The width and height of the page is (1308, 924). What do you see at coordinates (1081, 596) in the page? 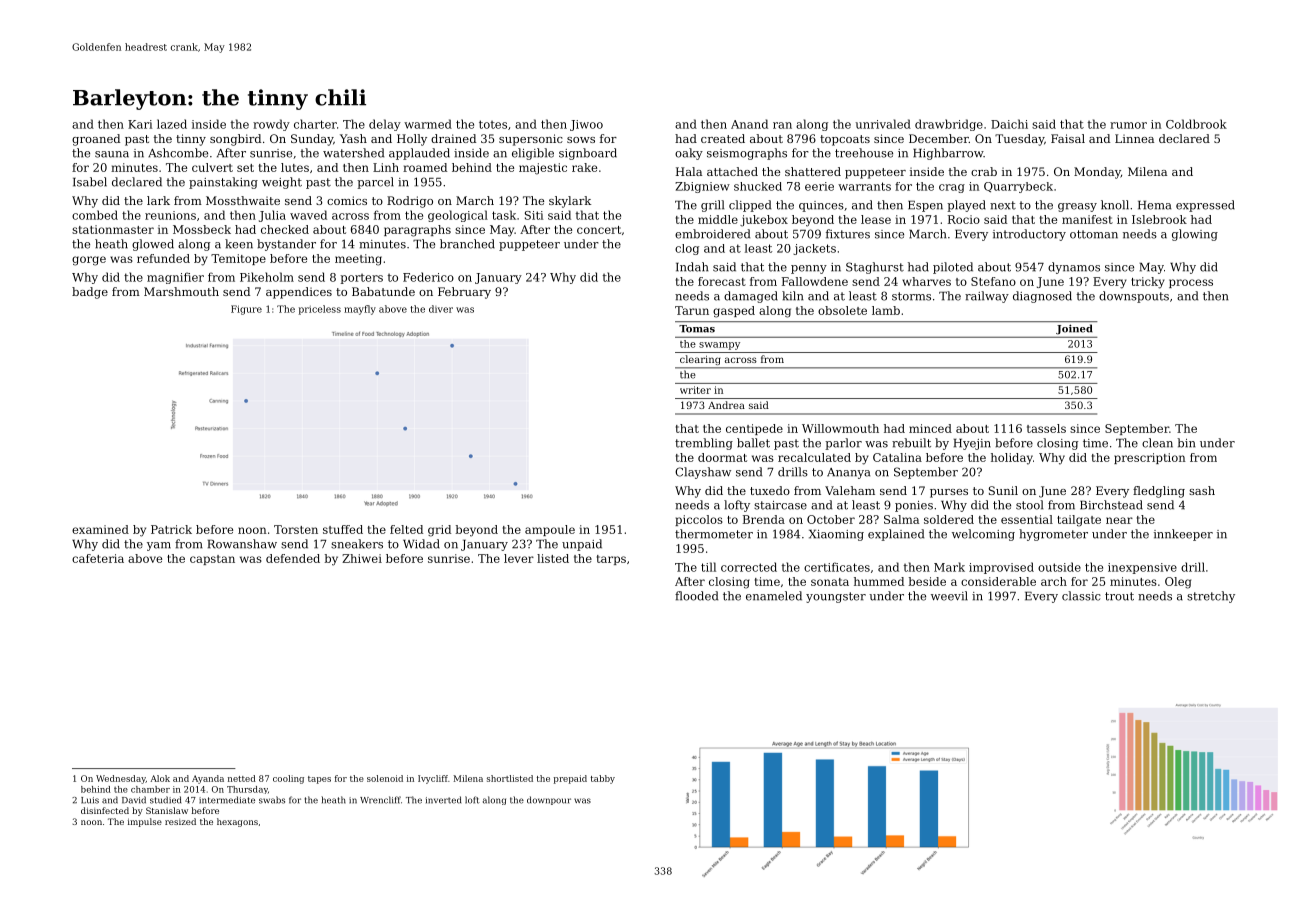
I see `classic` at bounding box center [1081, 596].
